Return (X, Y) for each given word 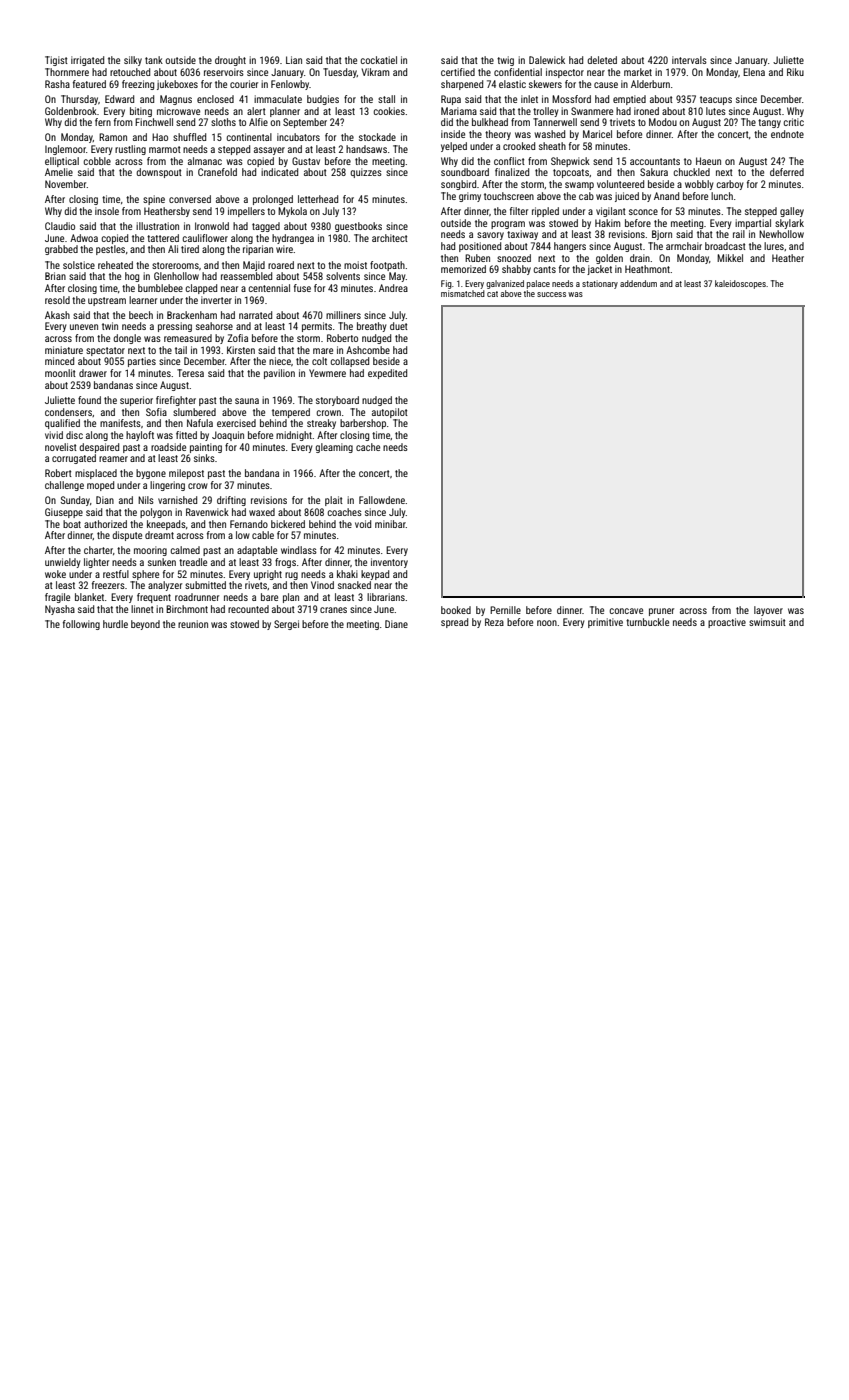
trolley (546, 112)
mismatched (463, 293)
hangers (570, 247)
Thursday (79, 100)
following (81, 625)
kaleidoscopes (740, 284)
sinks (204, 458)
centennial (269, 288)
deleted (602, 60)
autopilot (390, 413)
